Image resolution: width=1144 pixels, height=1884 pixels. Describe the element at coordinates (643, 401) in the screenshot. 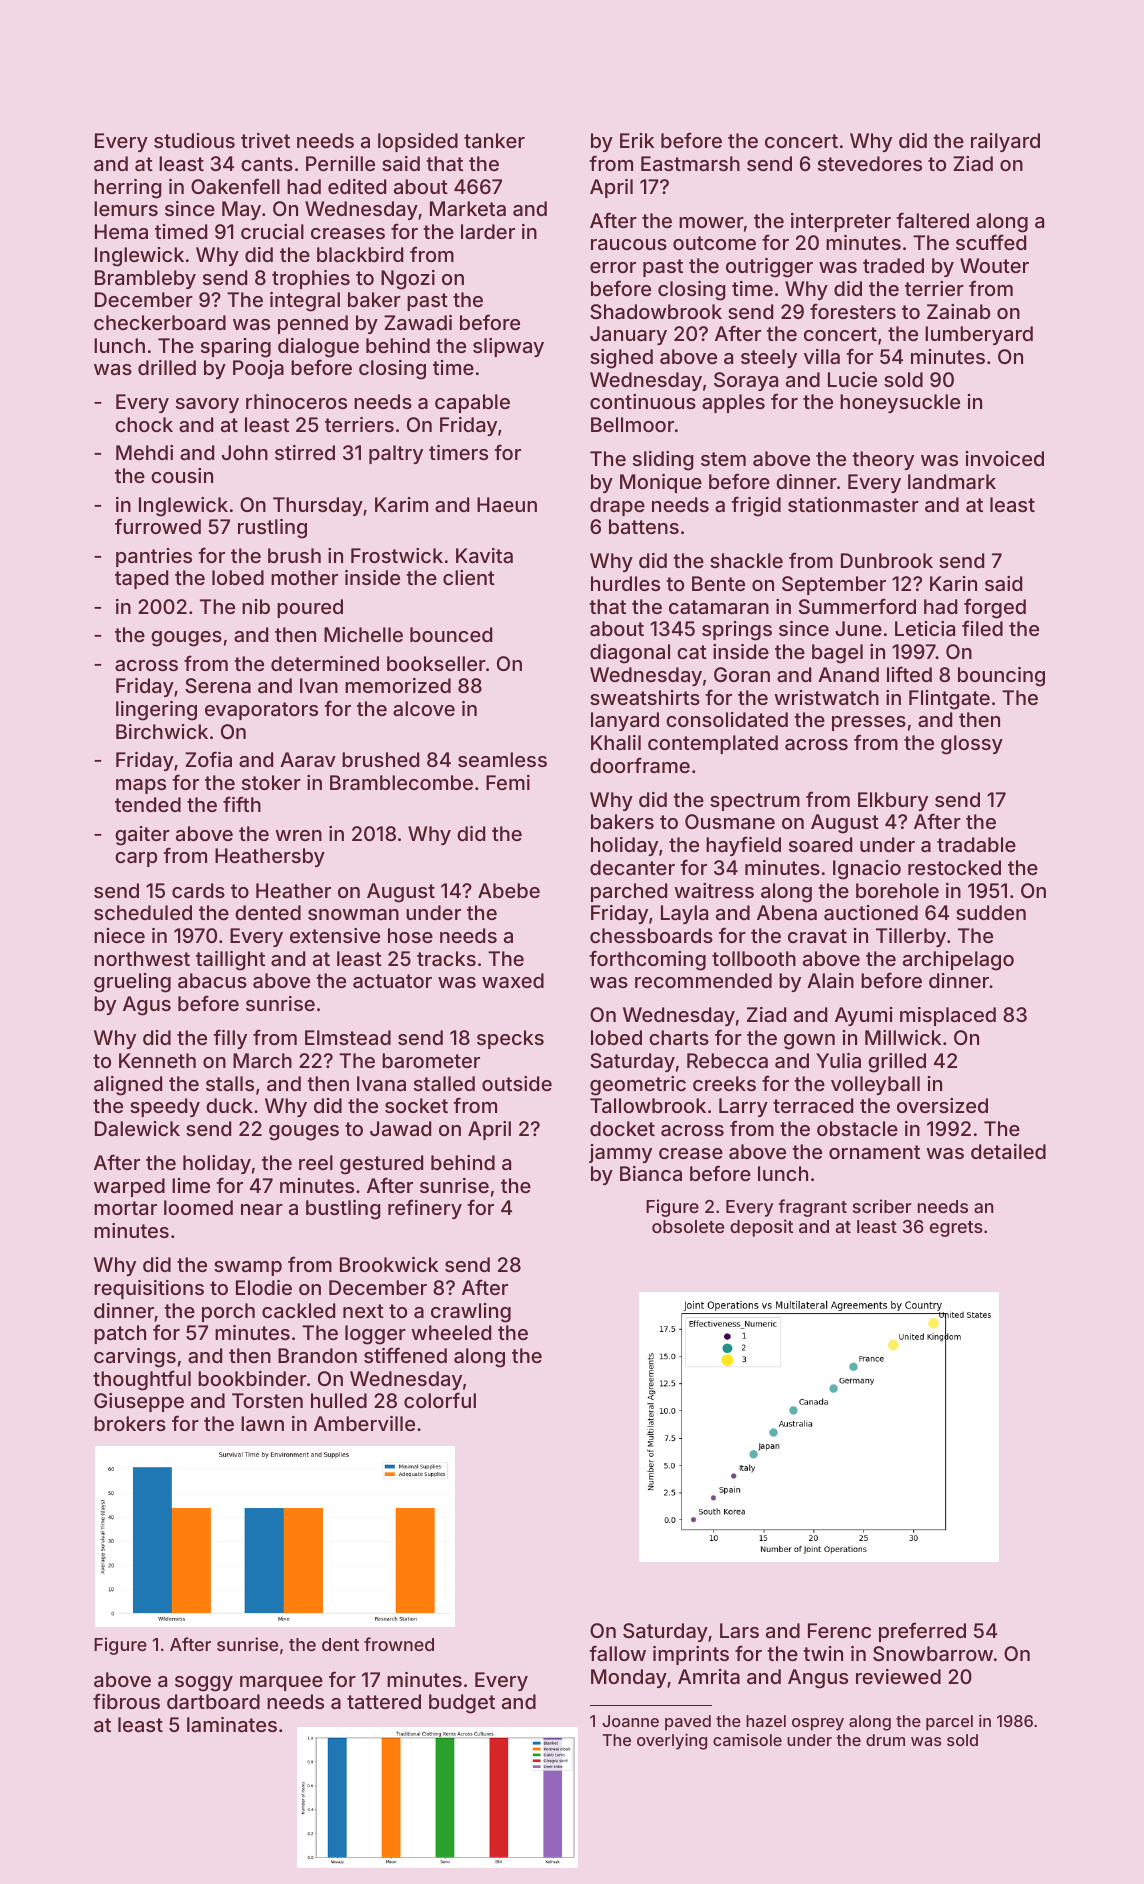

I see `continuous` at that location.
